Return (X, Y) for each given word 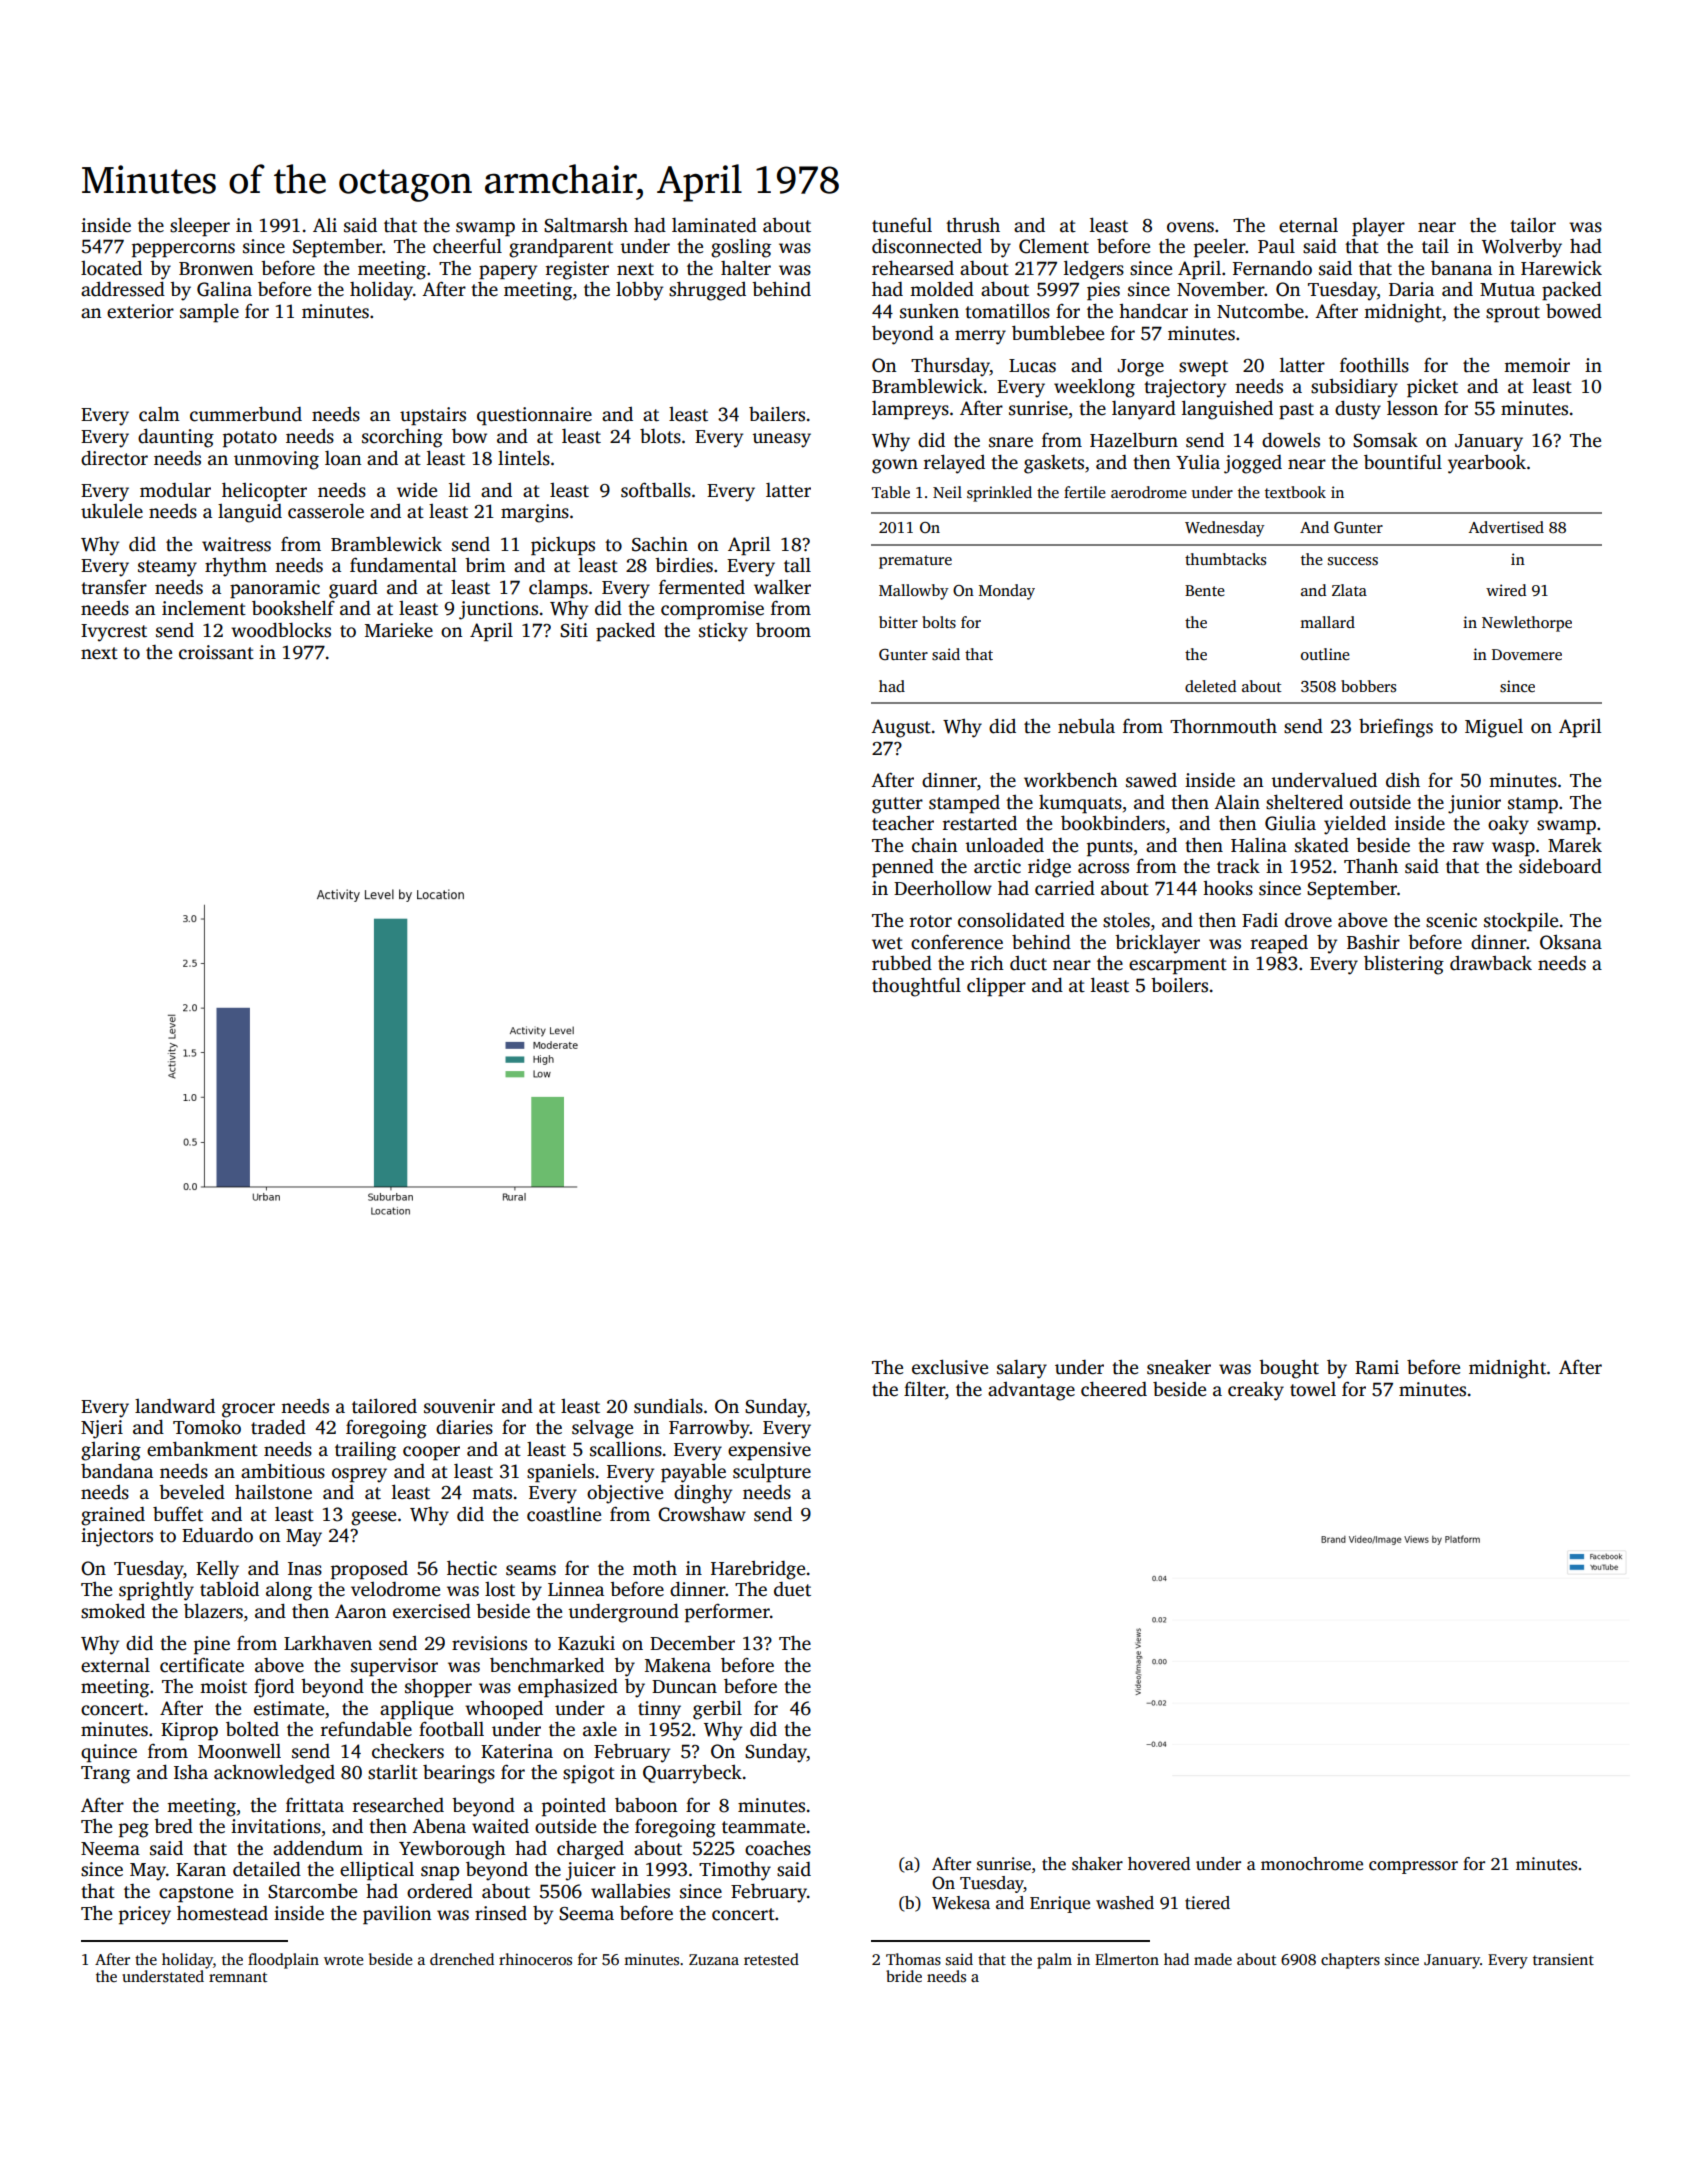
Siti (574, 630)
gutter (897, 805)
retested (771, 1959)
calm (159, 414)
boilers (1179, 985)
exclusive (950, 1367)
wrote (343, 1960)
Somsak (1385, 440)
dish (1403, 780)
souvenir (459, 1406)
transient (1563, 1959)
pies (1103, 291)
